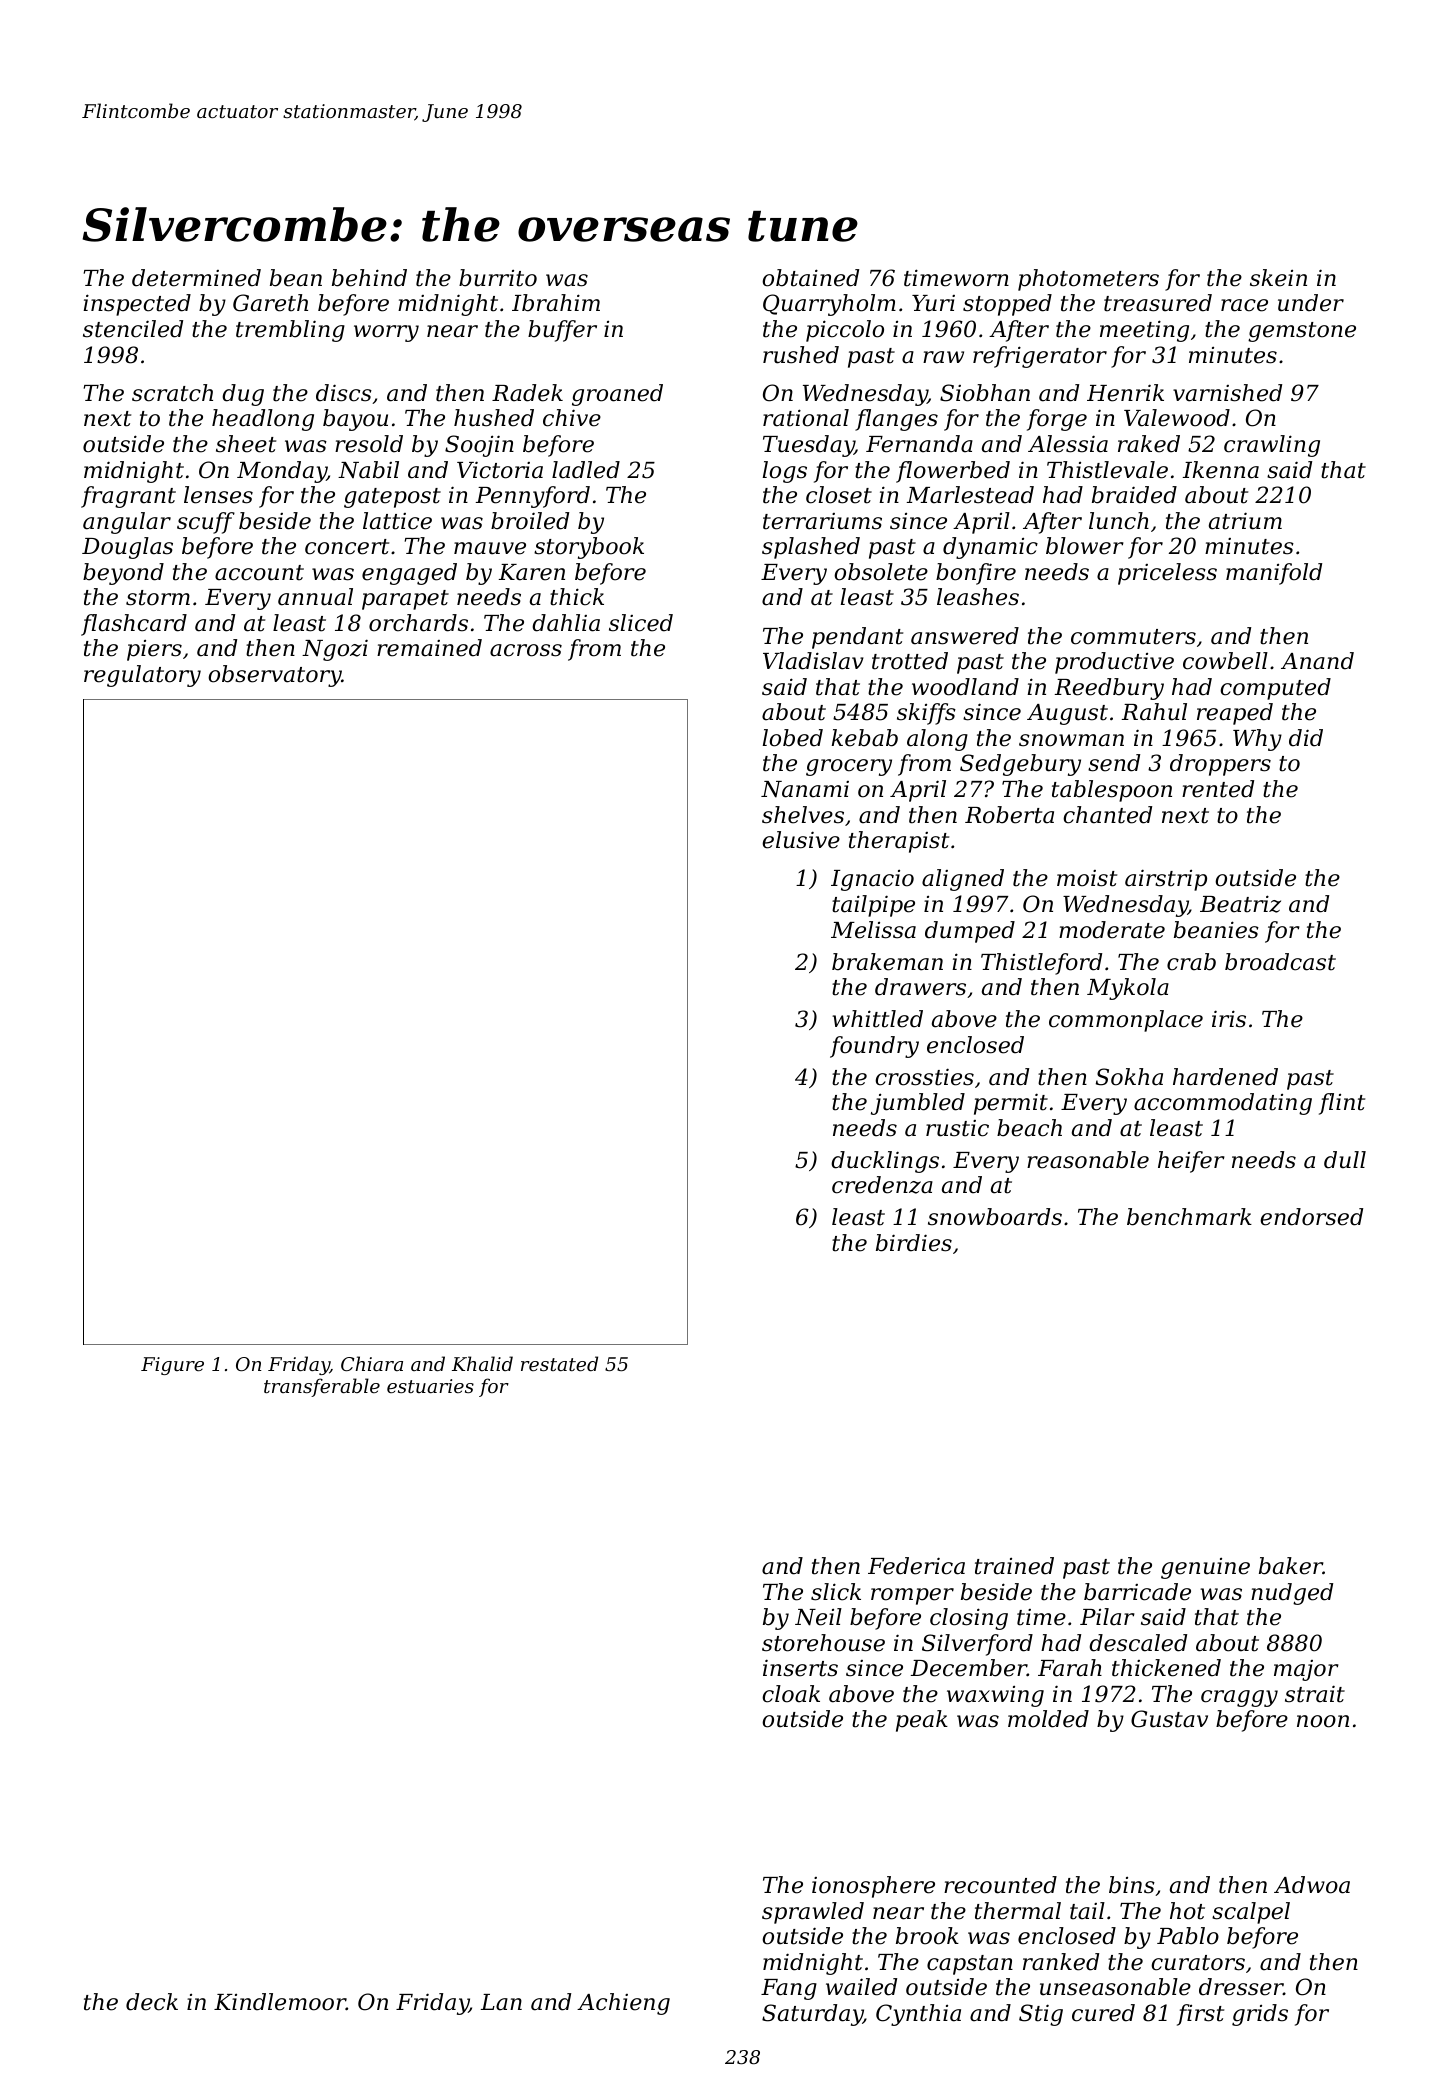 The height and width of the document is (2100, 1450). Describe the element at coordinates (280, 2002) in the document. I see `Kindlemoor` at that location.
